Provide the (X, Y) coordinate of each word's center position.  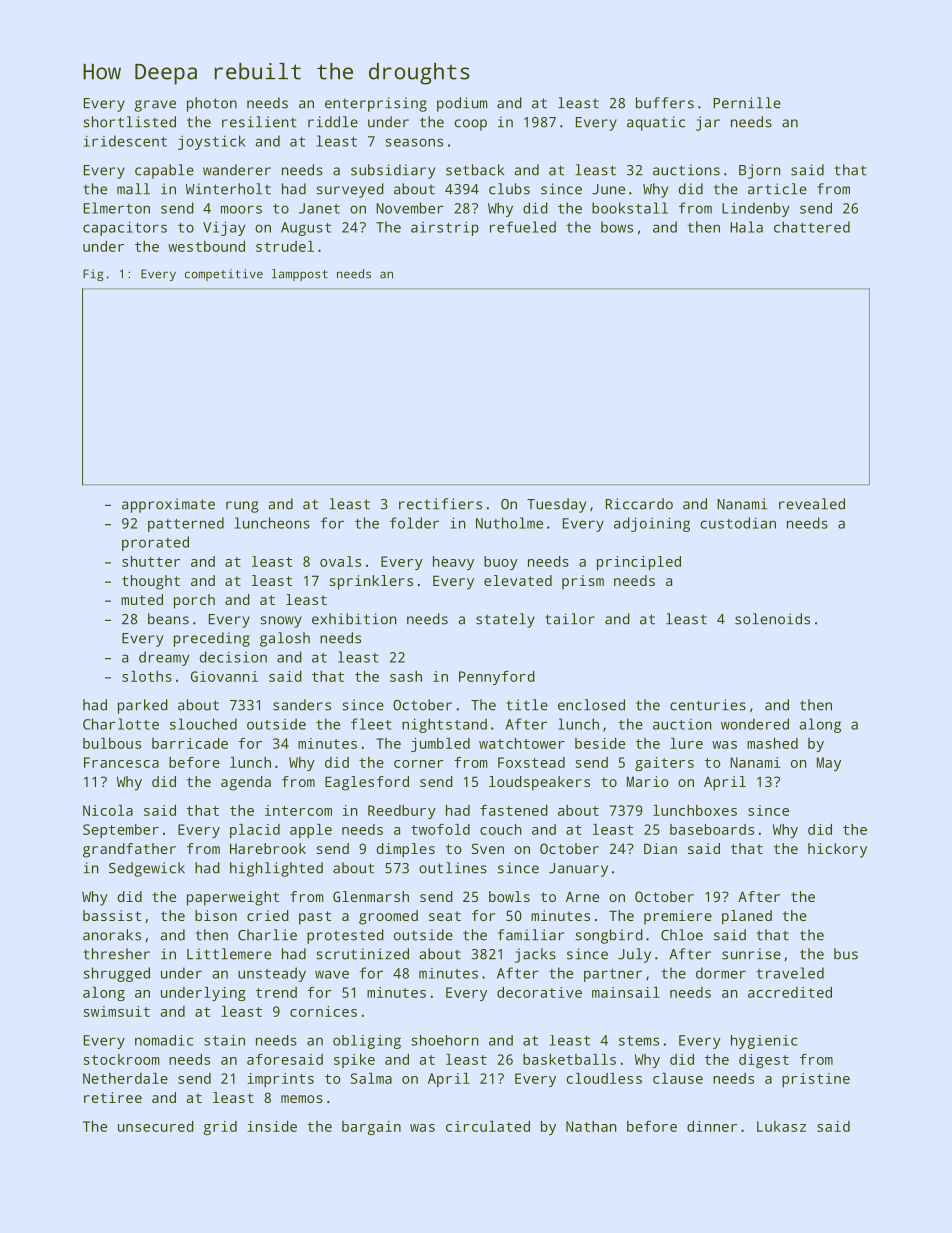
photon (212, 104)
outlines (453, 868)
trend (276, 992)
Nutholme (509, 523)
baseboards (712, 829)
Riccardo (639, 504)
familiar (531, 935)
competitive (224, 275)
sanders (302, 705)
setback (475, 170)
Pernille (747, 103)
